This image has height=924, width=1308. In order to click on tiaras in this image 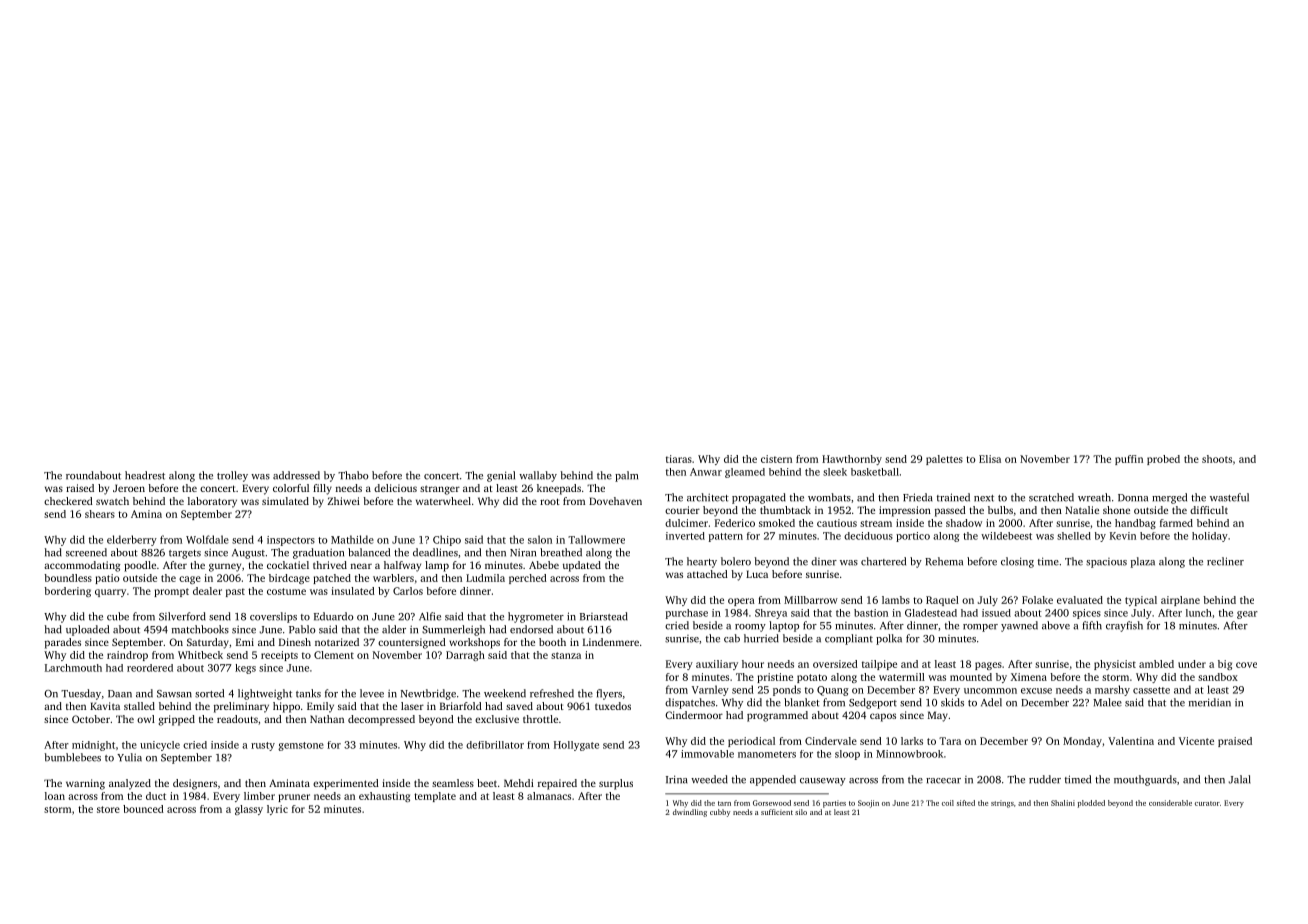, I will do `click(679, 459)`.
